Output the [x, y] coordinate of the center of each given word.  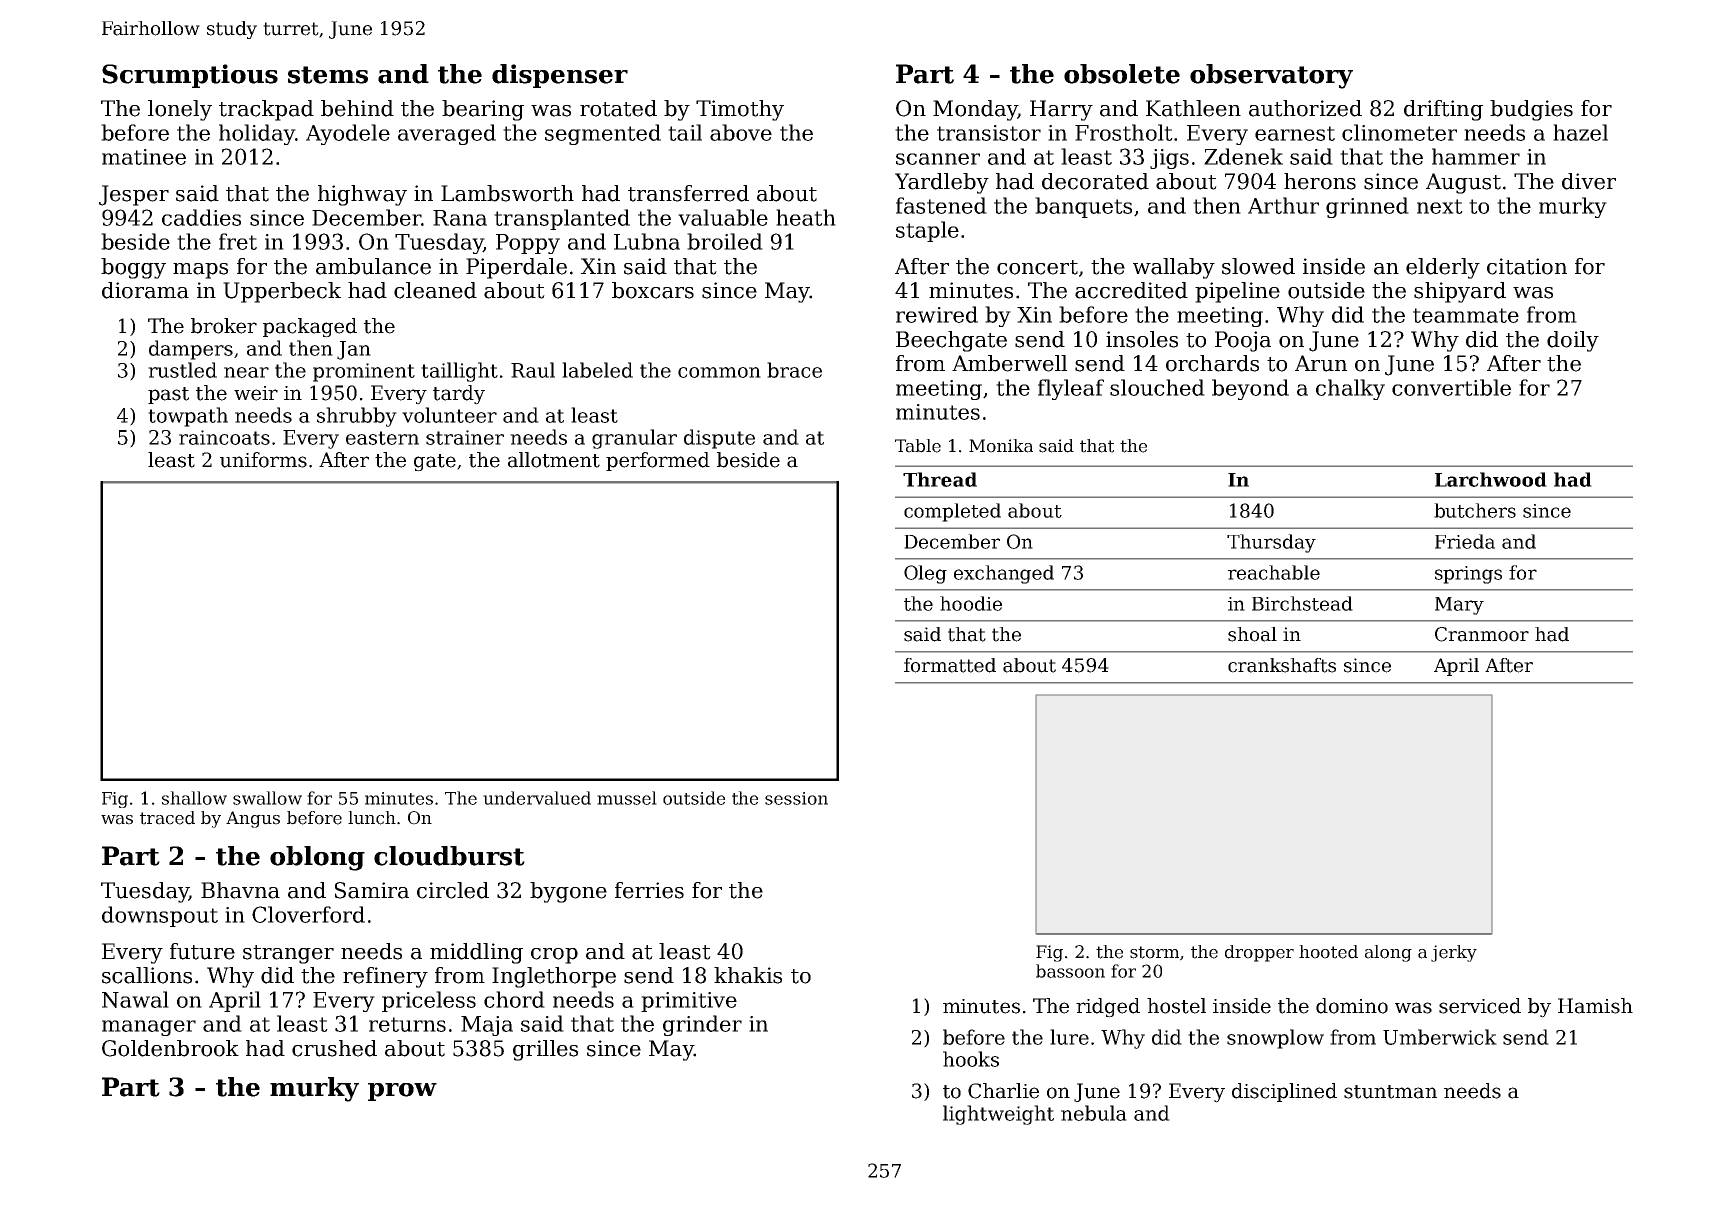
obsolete [1122, 74]
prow [402, 1092]
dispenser [560, 76]
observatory [1271, 76]
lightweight [998, 1115]
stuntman [1390, 1092]
